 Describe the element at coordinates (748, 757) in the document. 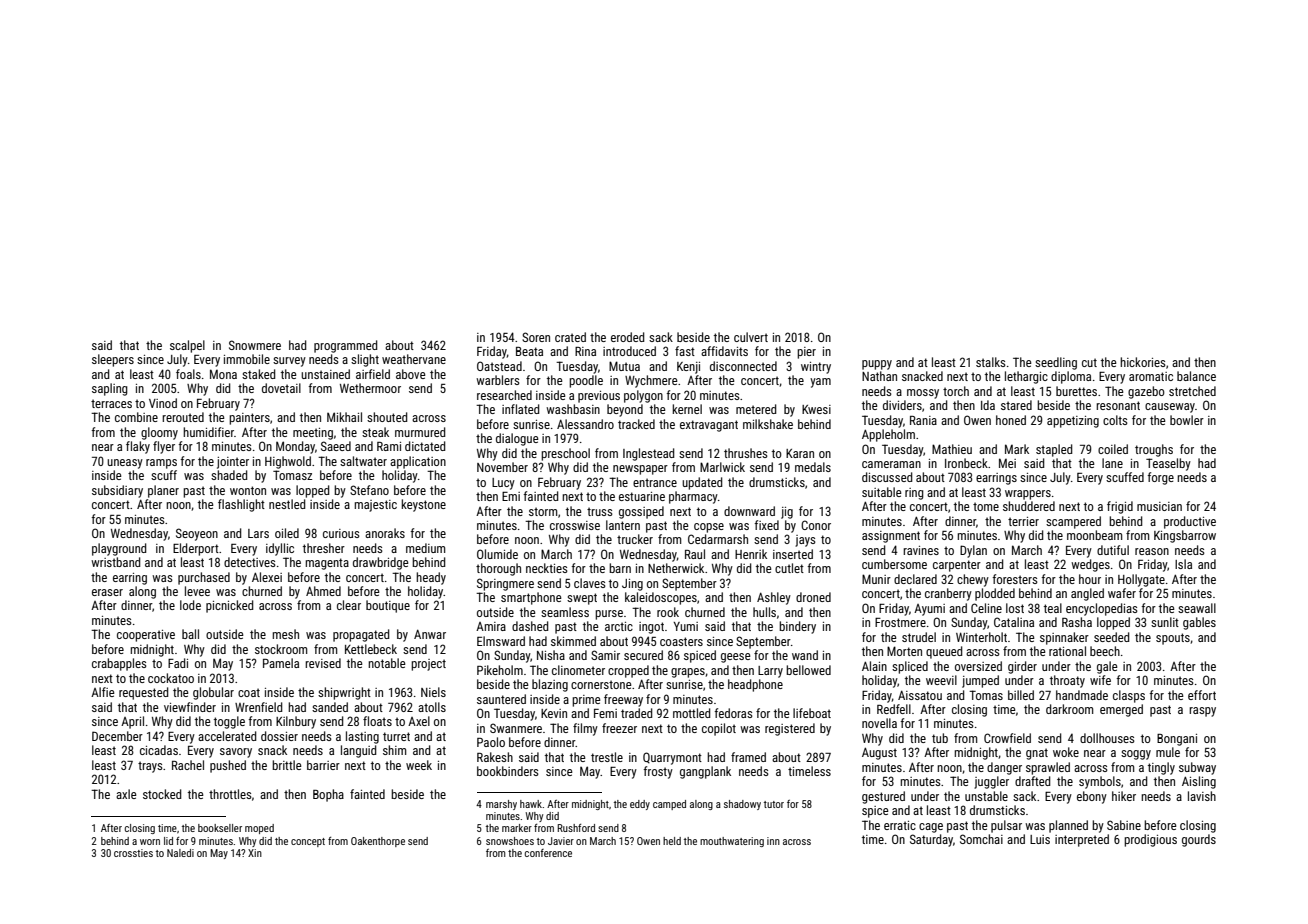

I see `framed` at that location.
